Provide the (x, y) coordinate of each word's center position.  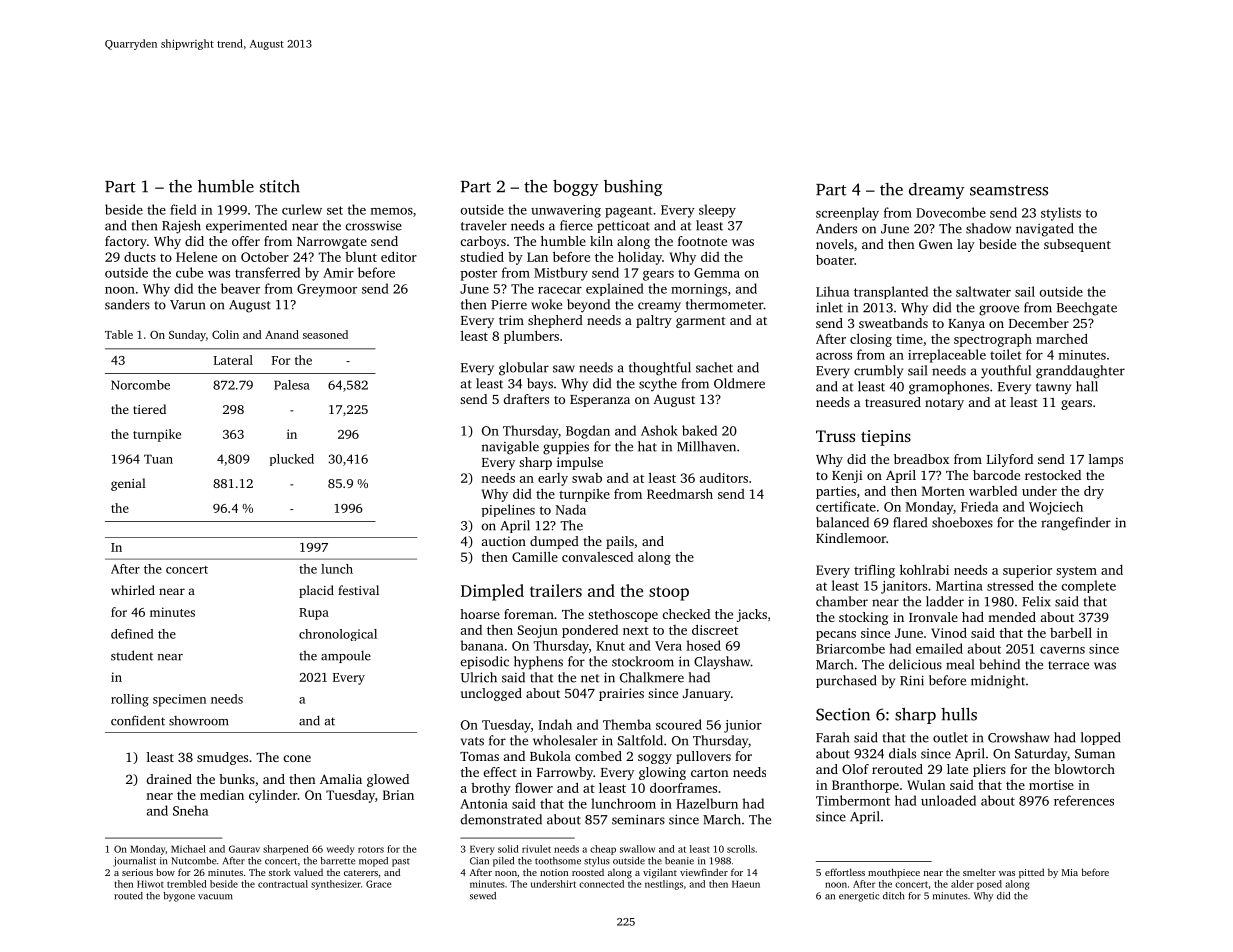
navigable (510, 448)
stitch (280, 186)
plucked (292, 460)
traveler (484, 225)
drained (169, 779)
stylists (1061, 214)
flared (910, 522)
